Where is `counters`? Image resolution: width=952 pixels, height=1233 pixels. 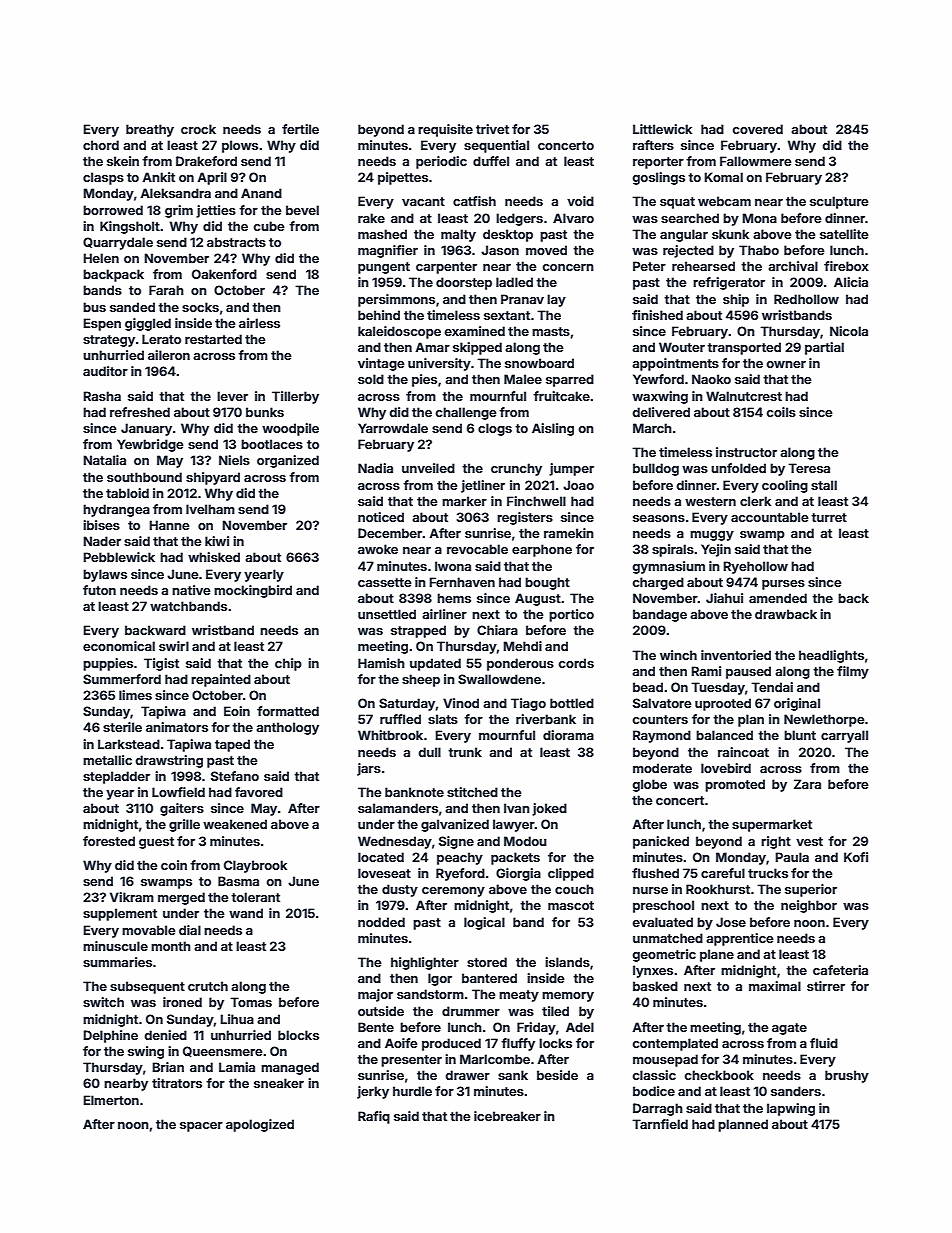
counters is located at coordinates (660, 719).
